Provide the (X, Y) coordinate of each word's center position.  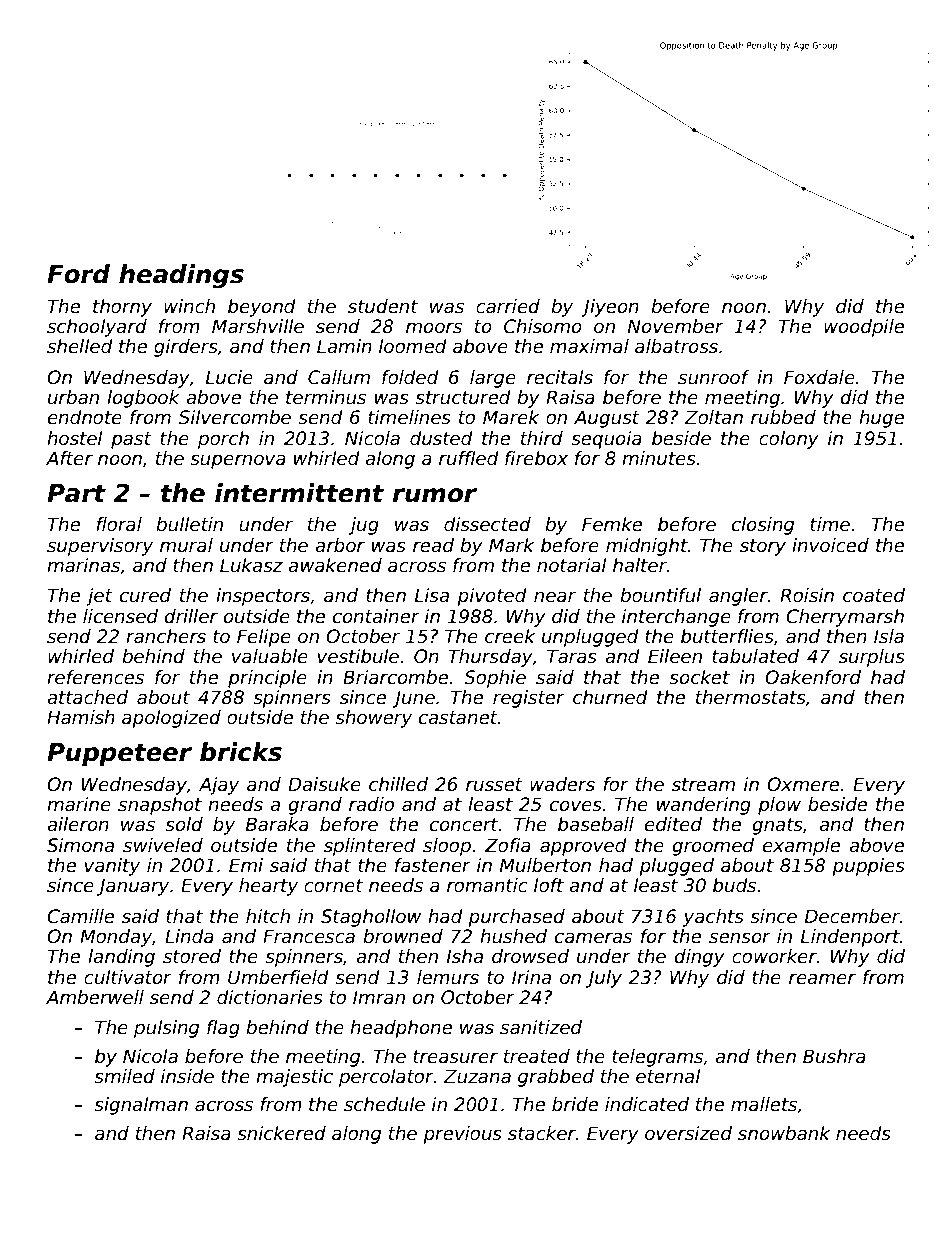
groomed (713, 847)
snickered (281, 1133)
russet (494, 785)
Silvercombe (235, 417)
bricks (241, 752)
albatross (676, 346)
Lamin (344, 346)
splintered (370, 847)
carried (508, 306)
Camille (80, 916)
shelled (80, 346)
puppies (868, 867)
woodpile (864, 328)
